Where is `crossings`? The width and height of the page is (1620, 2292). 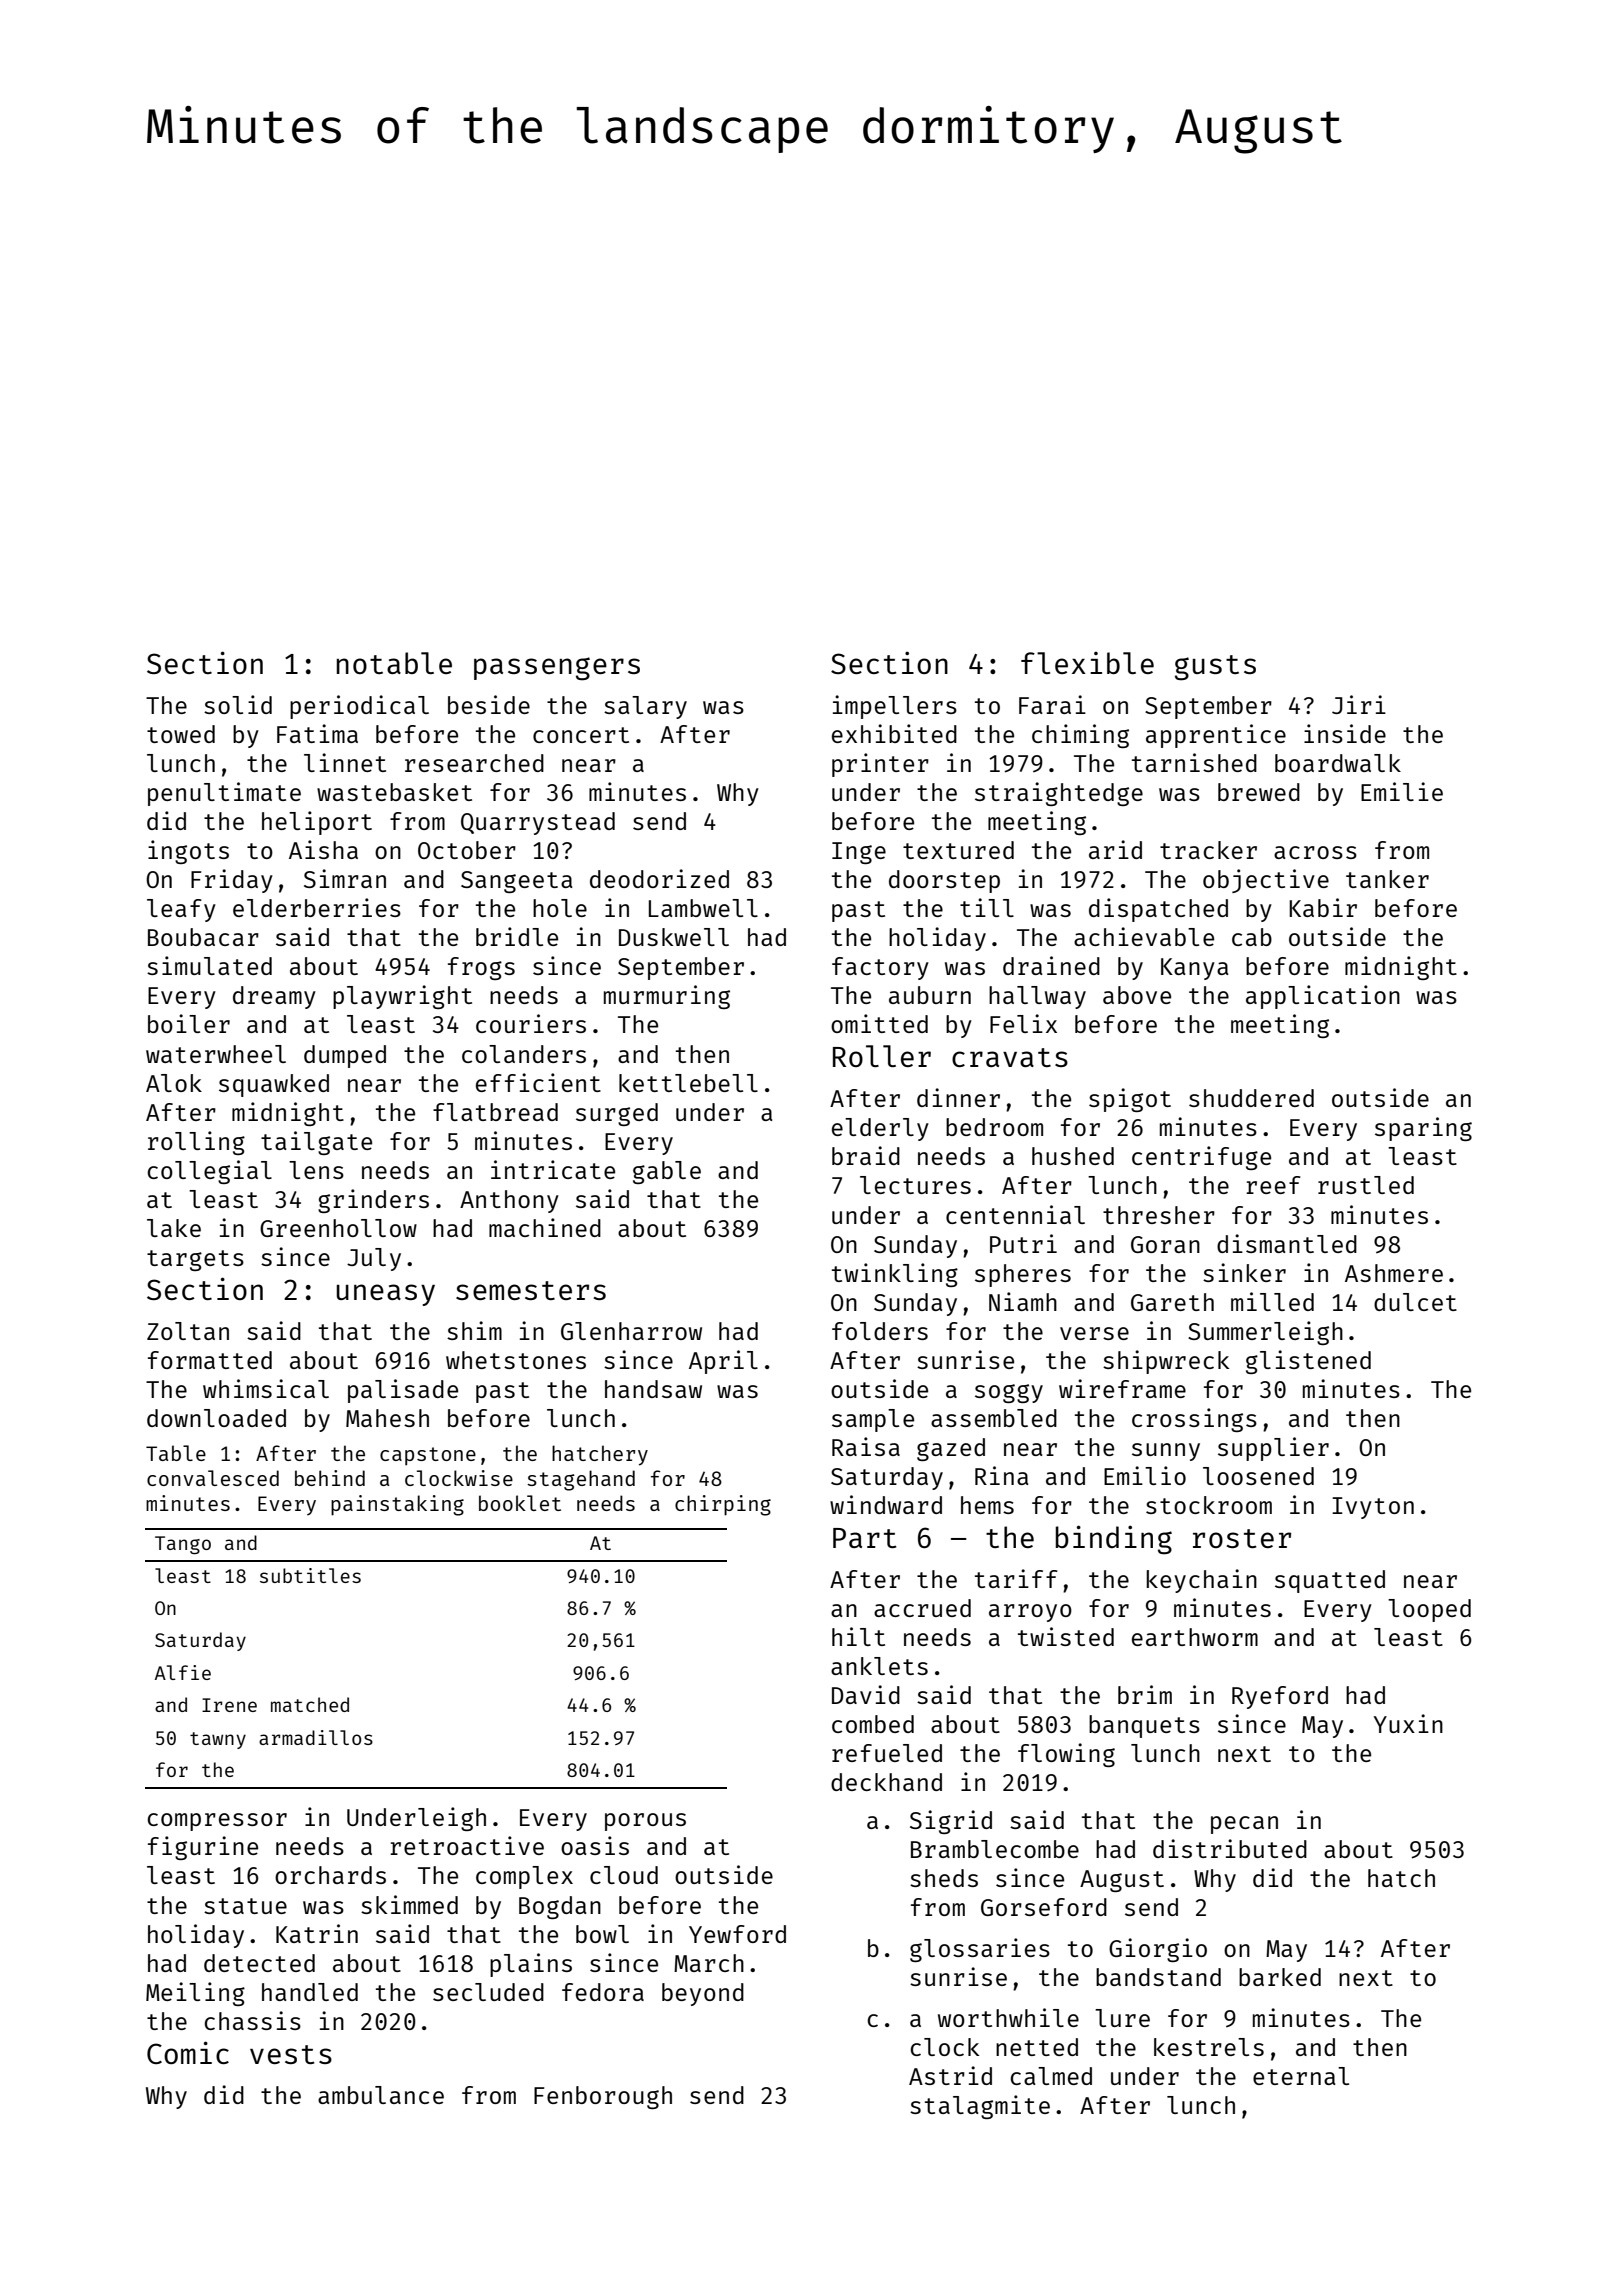
crossings is located at coordinates (1194, 1420).
